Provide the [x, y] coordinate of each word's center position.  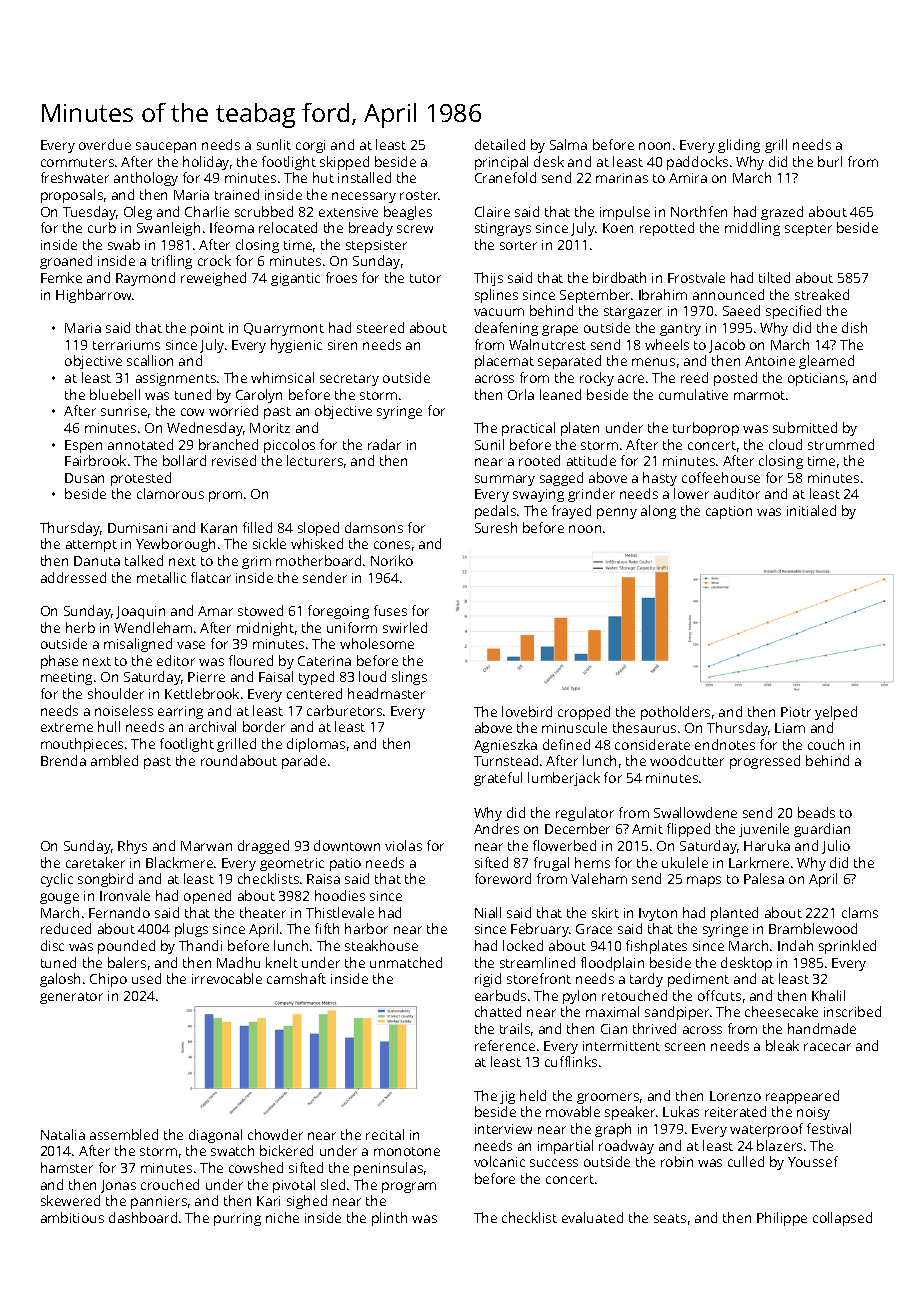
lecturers [315, 460]
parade [304, 762]
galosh [60, 980]
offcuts [719, 995]
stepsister [376, 246]
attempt [91, 546]
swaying [538, 495]
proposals [72, 196]
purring [237, 1219]
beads [816, 812]
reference [505, 1045]
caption [729, 512]
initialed [811, 510]
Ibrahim [663, 294]
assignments [176, 379]
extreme [67, 727]
